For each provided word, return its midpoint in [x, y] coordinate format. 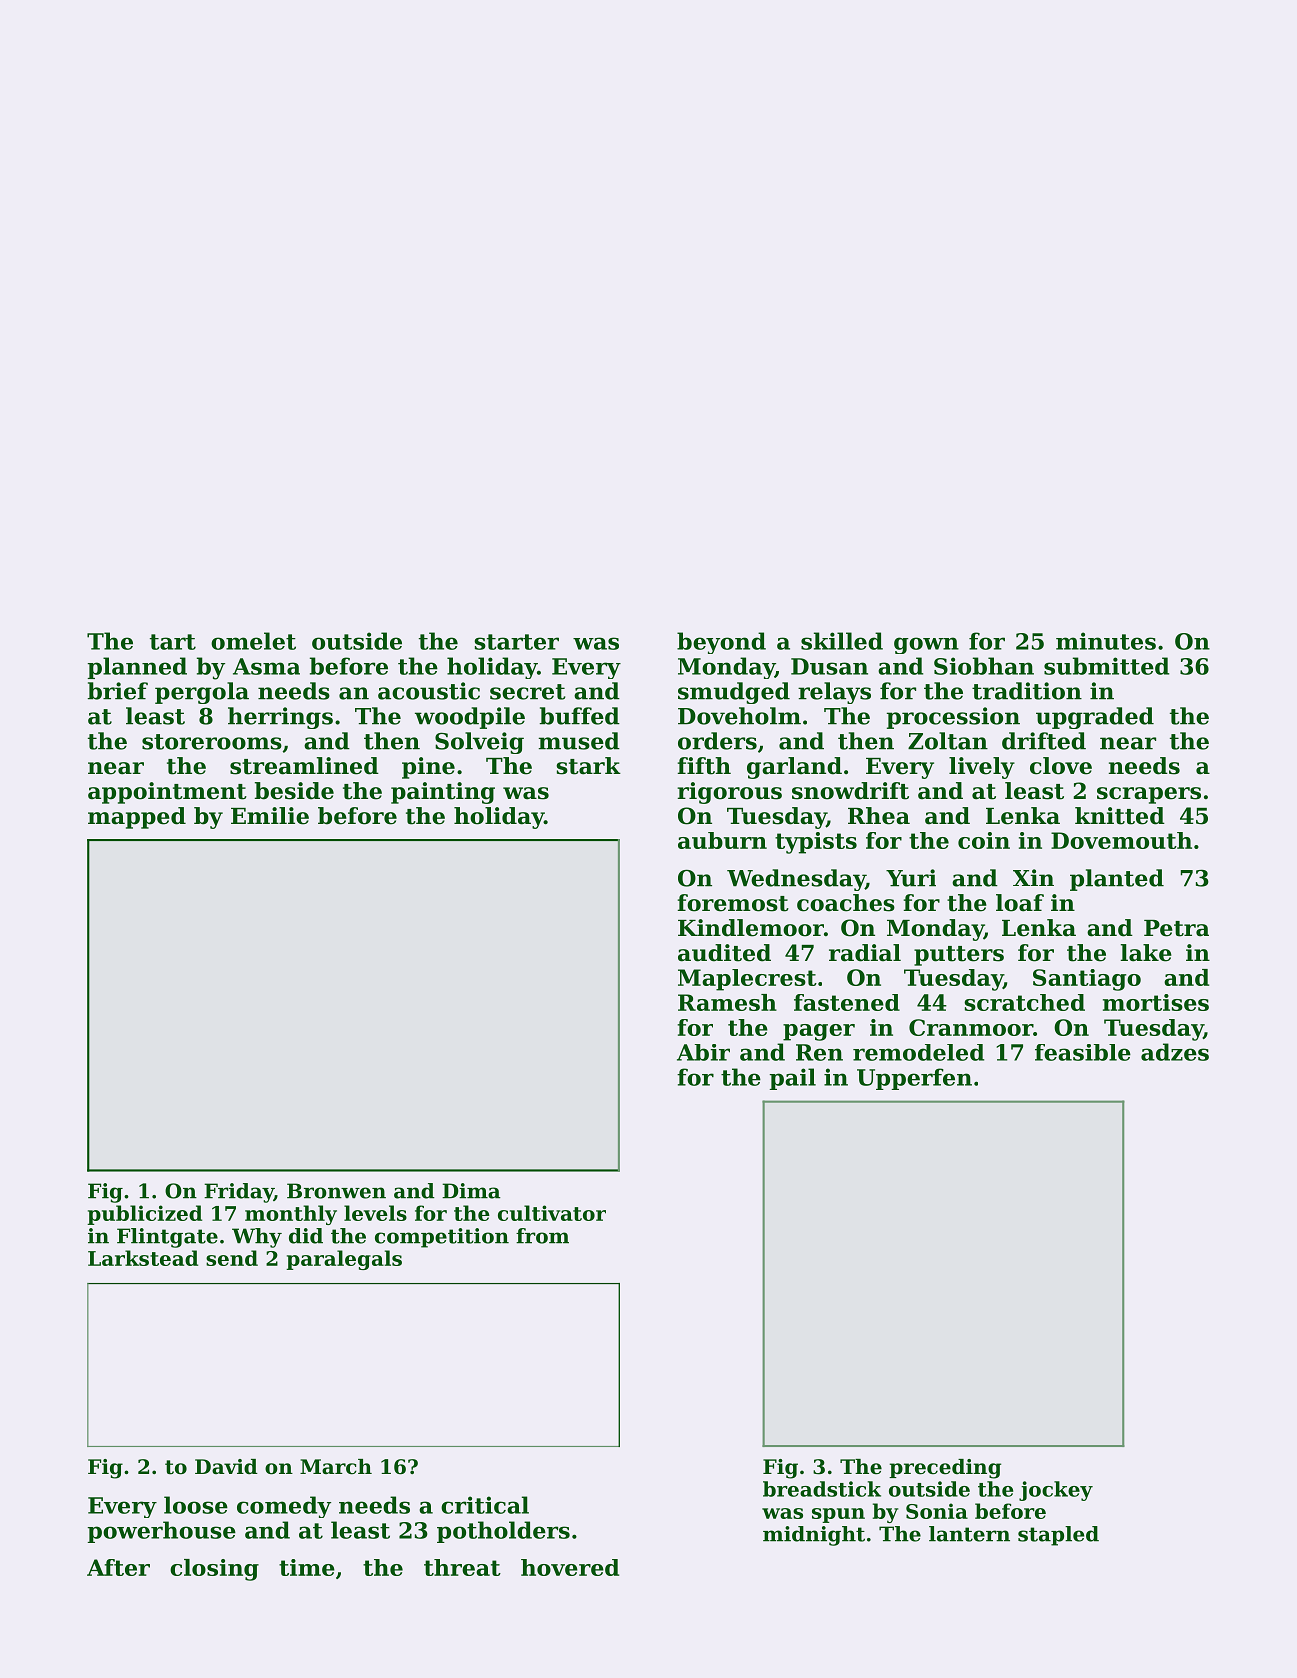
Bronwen [336, 1191]
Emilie [270, 816]
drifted [1044, 741]
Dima [471, 1191]
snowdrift [850, 791]
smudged [734, 693]
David [226, 1467]
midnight [814, 1536]
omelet [253, 641]
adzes [1175, 1052]
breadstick [822, 1489]
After [118, 1567]
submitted [1106, 666]
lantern [969, 1534]
